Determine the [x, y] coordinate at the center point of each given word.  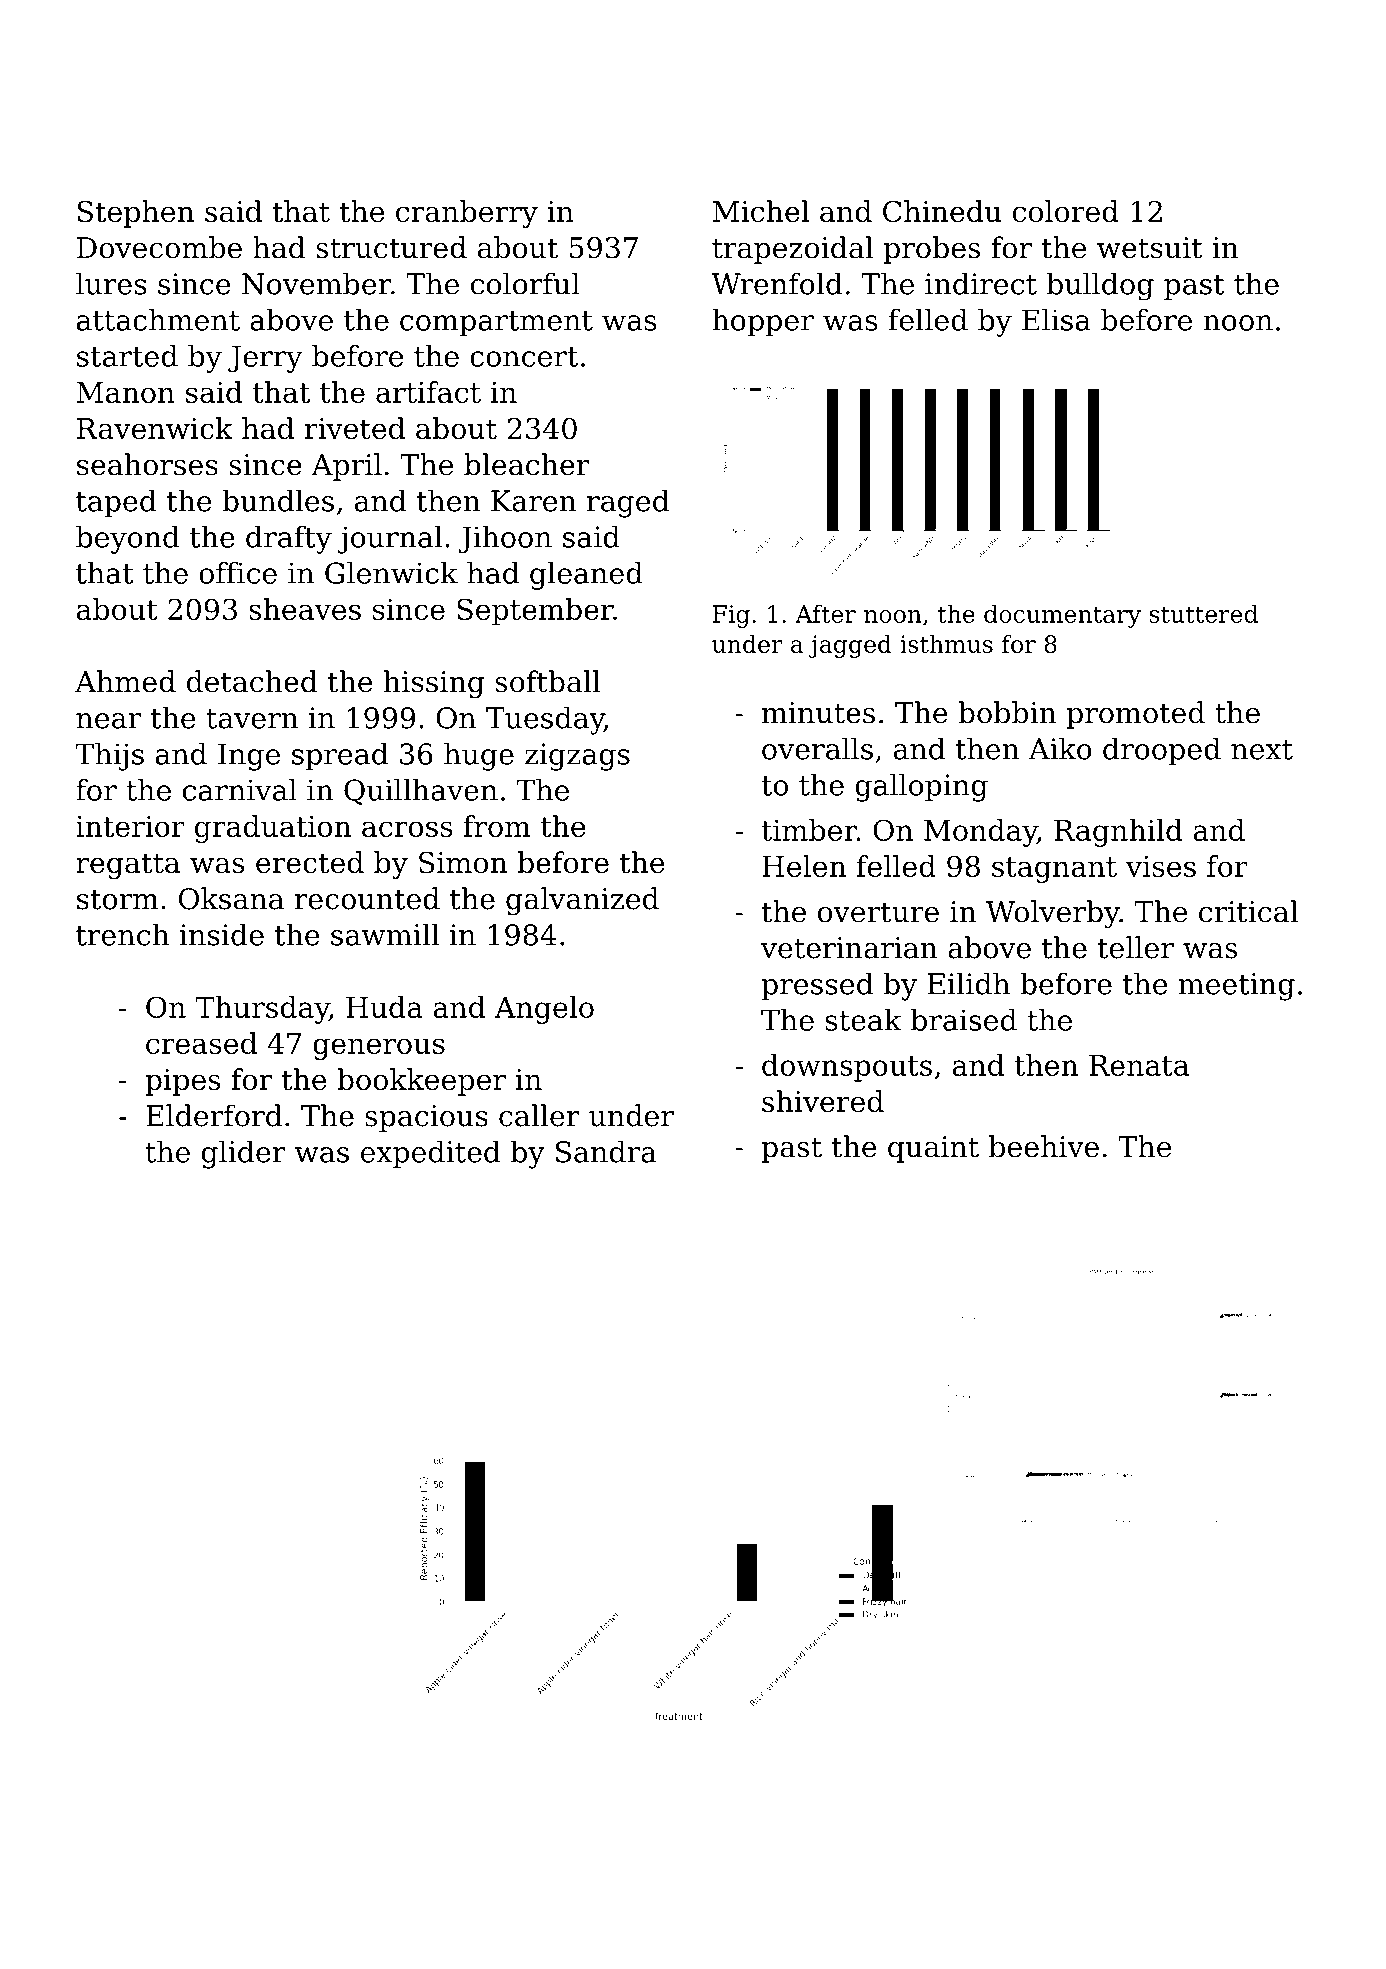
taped [116, 503]
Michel [761, 211]
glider [244, 1154]
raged [628, 503]
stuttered [1203, 613]
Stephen [136, 214]
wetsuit [1150, 248]
